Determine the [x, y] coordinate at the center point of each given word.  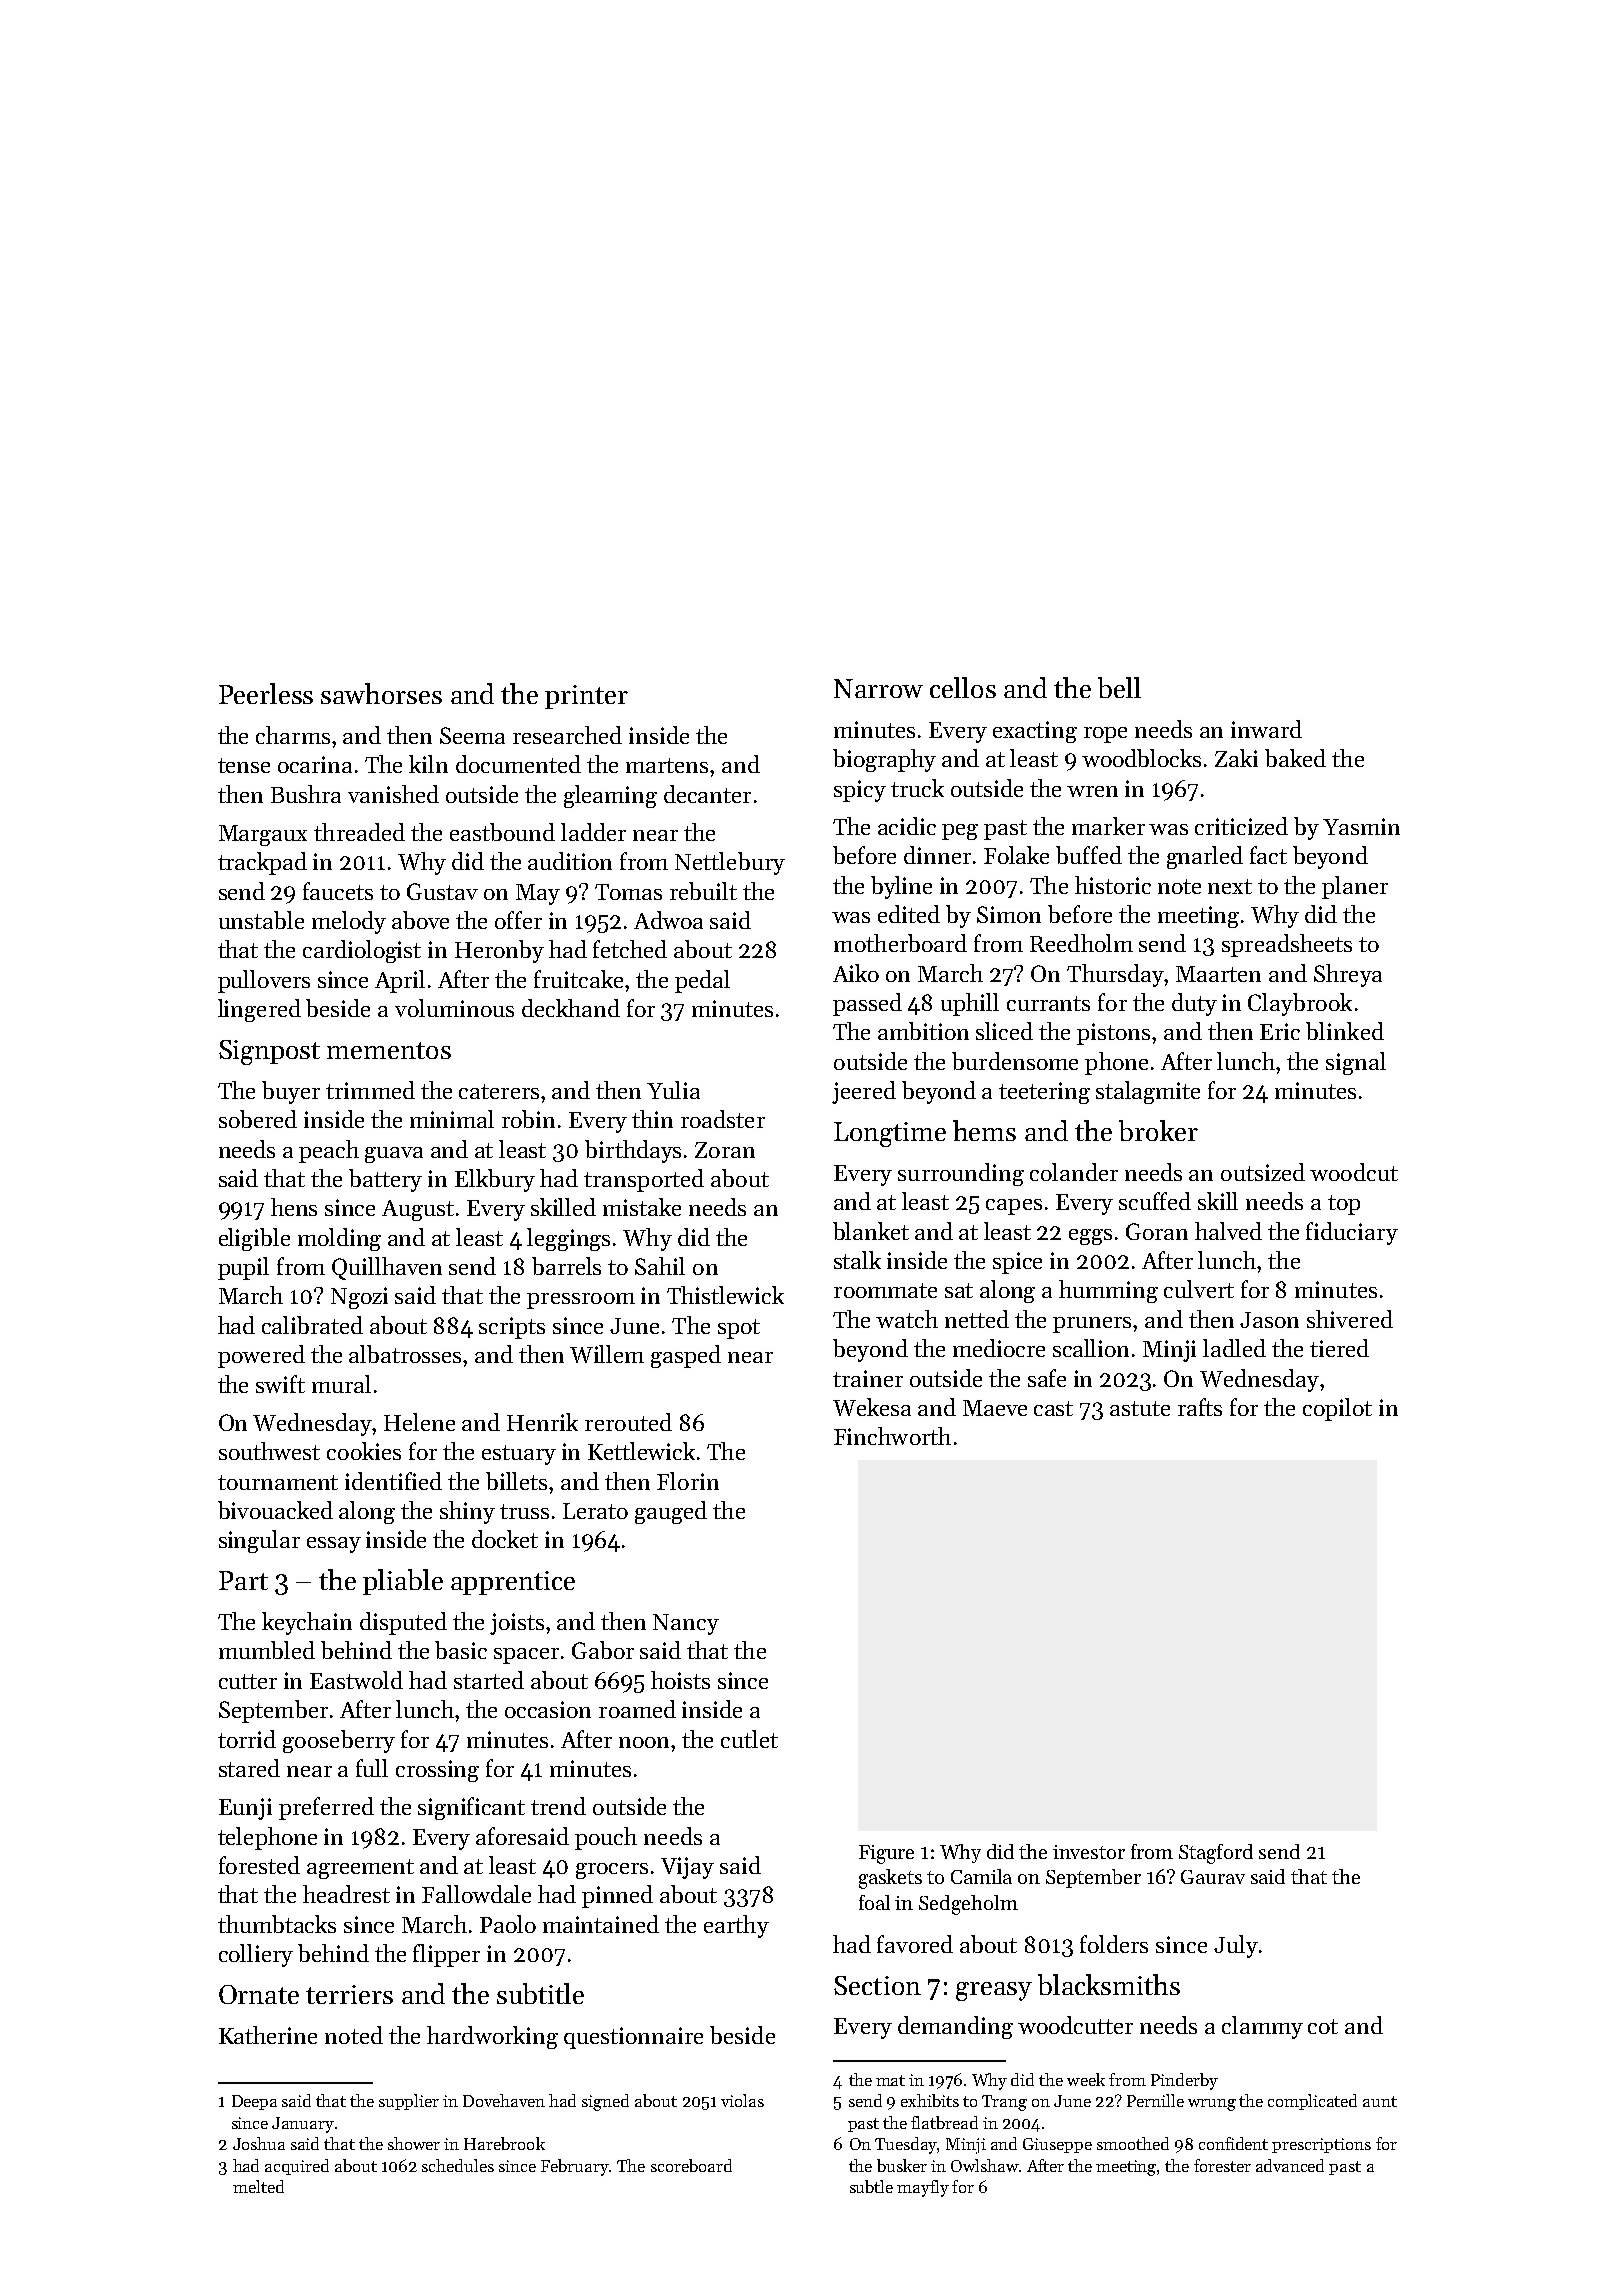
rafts [1200, 1407]
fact [1268, 855]
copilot [1337, 1409]
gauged [671, 1512]
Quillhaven [387, 1268]
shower [414, 2143]
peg [960, 832]
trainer [868, 1378]
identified [393, 1481]
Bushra [306, 794]
